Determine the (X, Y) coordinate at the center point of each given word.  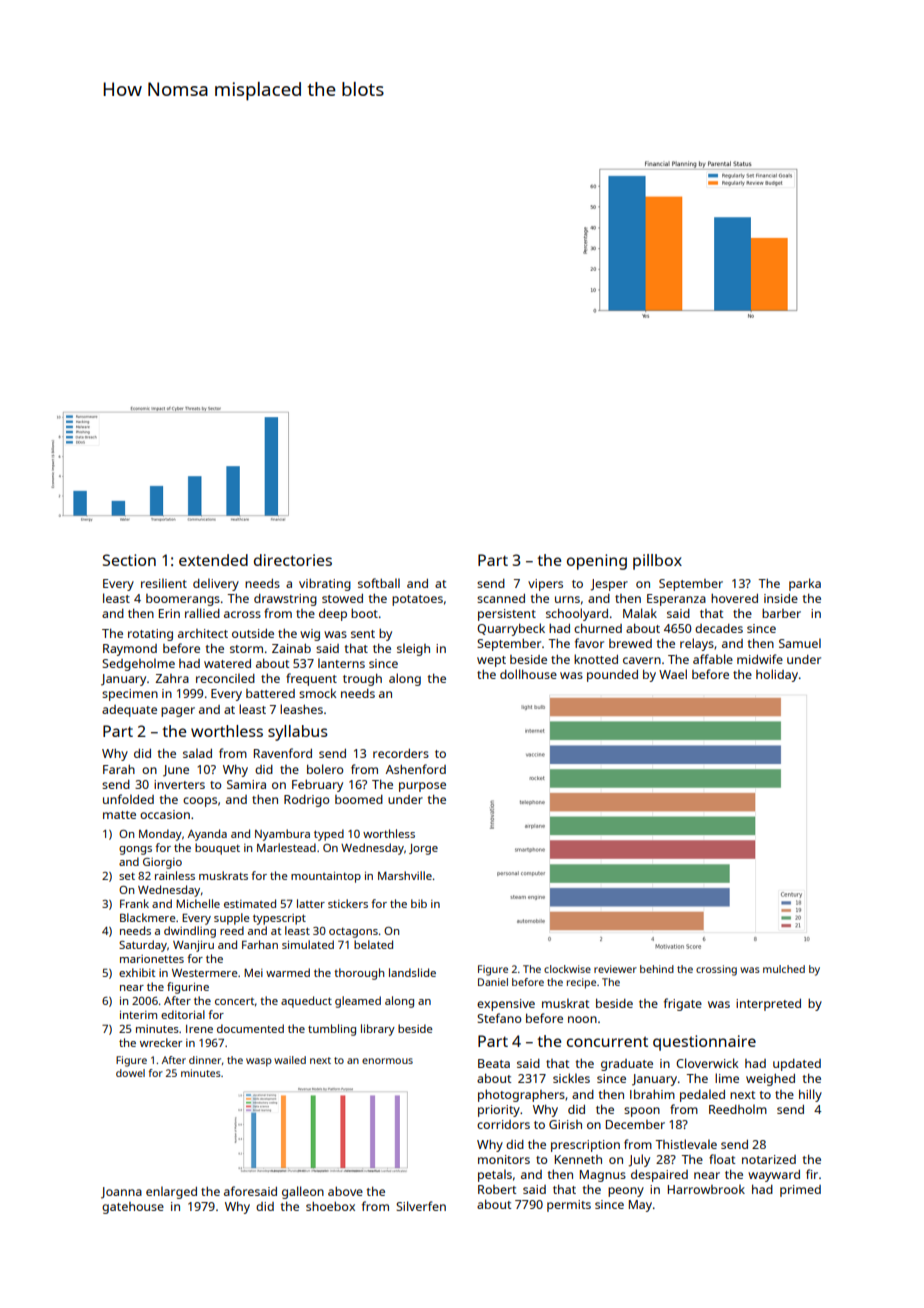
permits (569, 1206)
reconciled (225, 678)
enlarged (171, 1192)
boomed (359, 799)
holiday (777, 675)
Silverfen (421, 1206)
